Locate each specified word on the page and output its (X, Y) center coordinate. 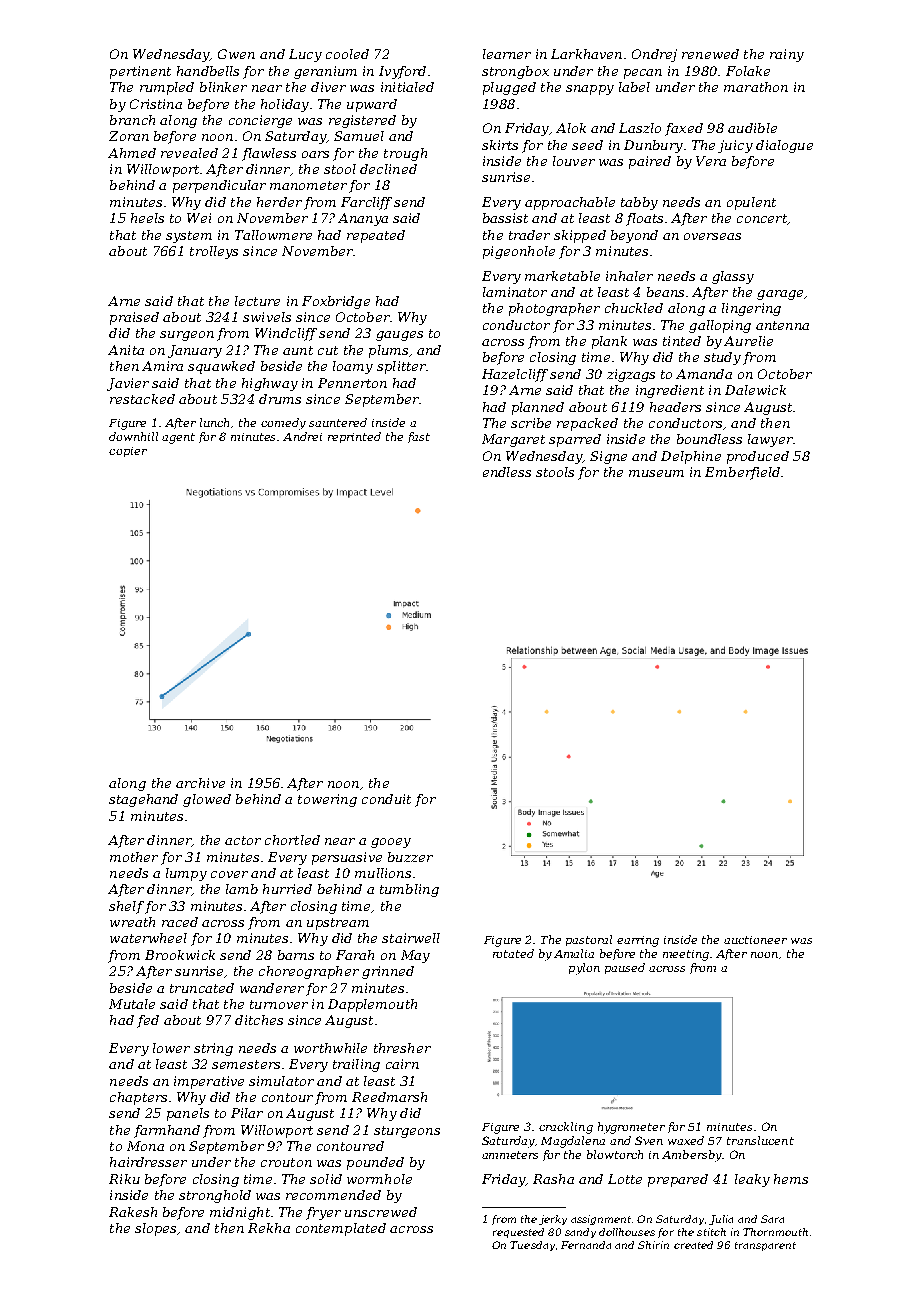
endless (507, 472)
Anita (126, 350)
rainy (787, 55)
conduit (386, 799)
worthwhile (330, 1048)
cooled (347, 54)
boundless (709, 439)
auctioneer (755, 940)
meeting (686, 955)
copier (128, 452)
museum (656, 473)
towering (327, 800)
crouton (286, 1162)
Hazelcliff (515, 375)
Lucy (305, 55)
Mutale (132, 1004)
